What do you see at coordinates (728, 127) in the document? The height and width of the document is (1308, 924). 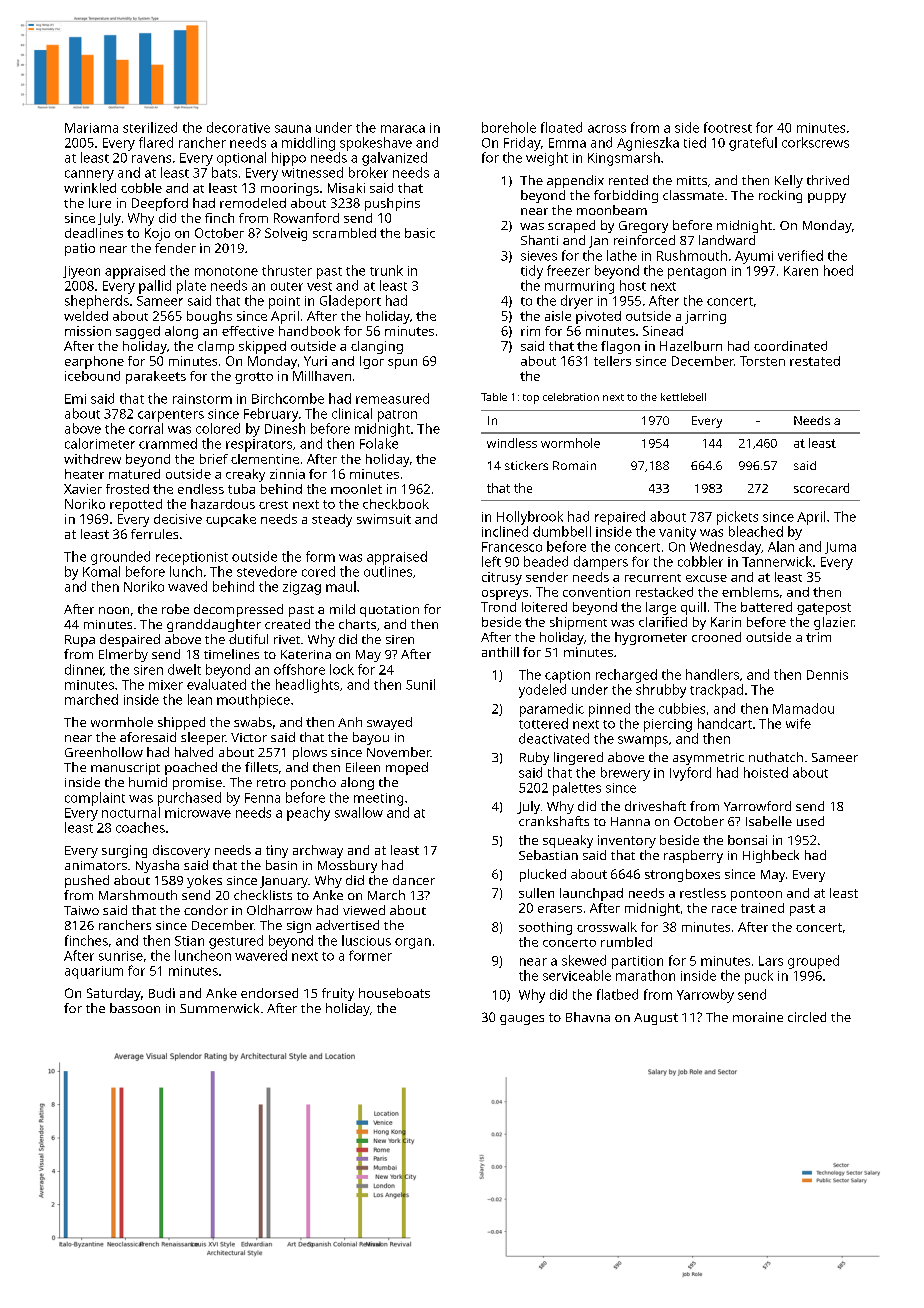 I see `footrest` at bounding box center [728, 127].
